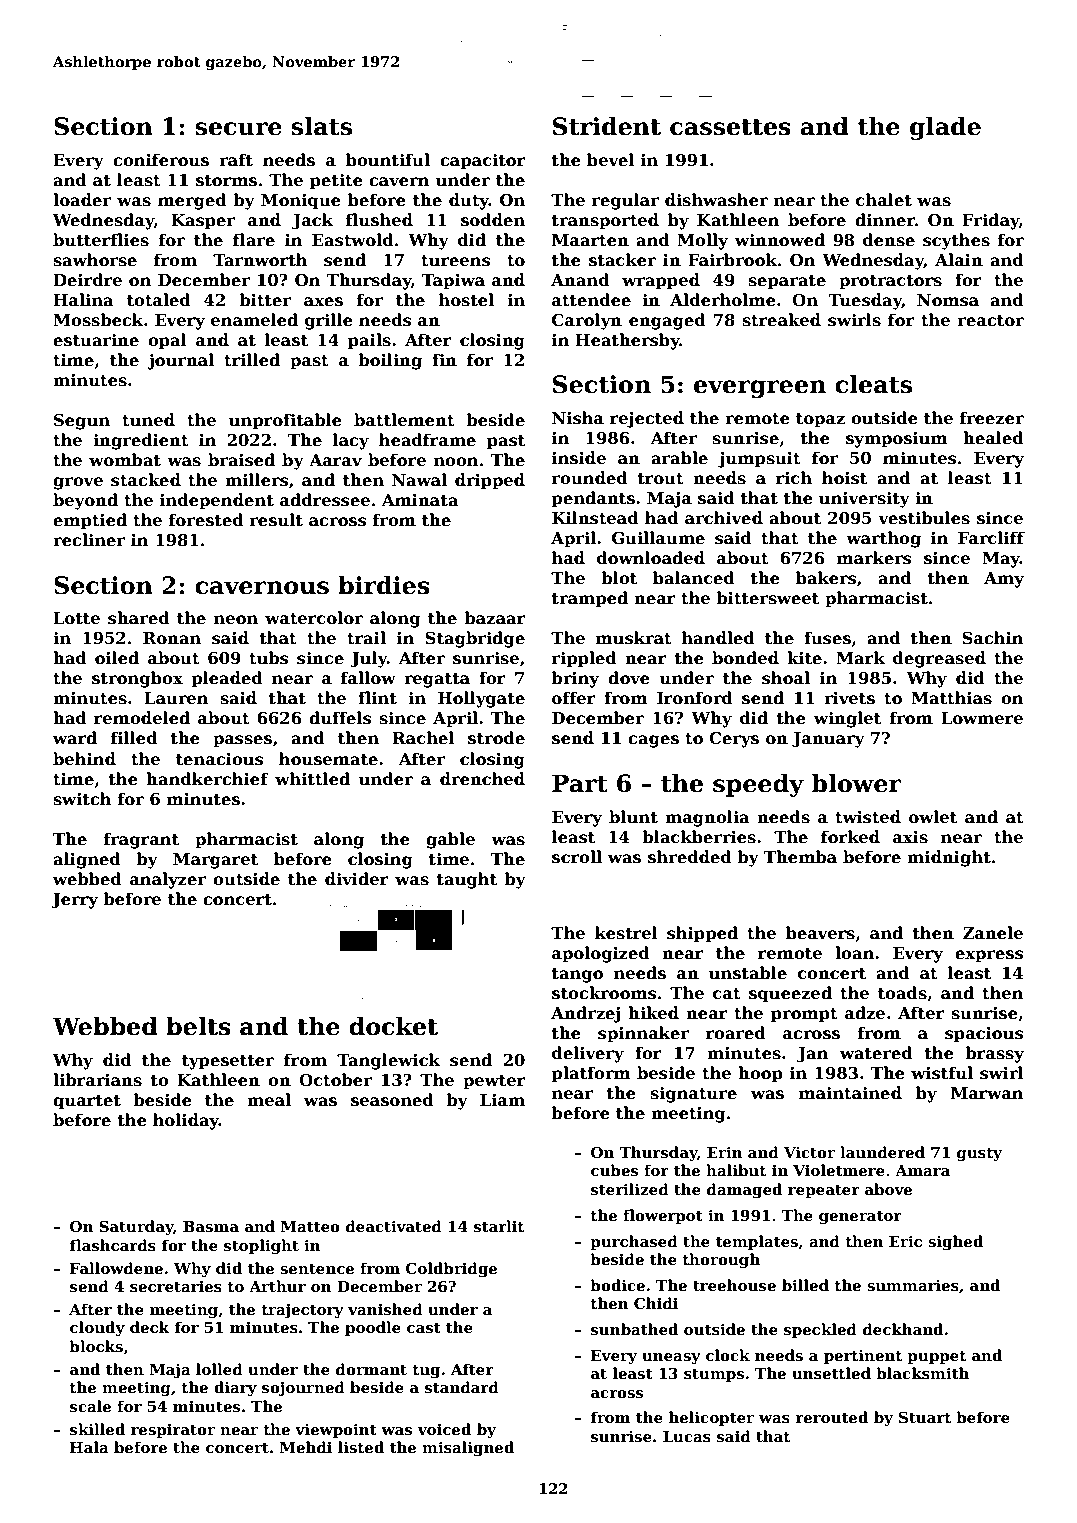 This screenshot has height=1523, width=1077. I want to click on chalet, so click(884, 200).
